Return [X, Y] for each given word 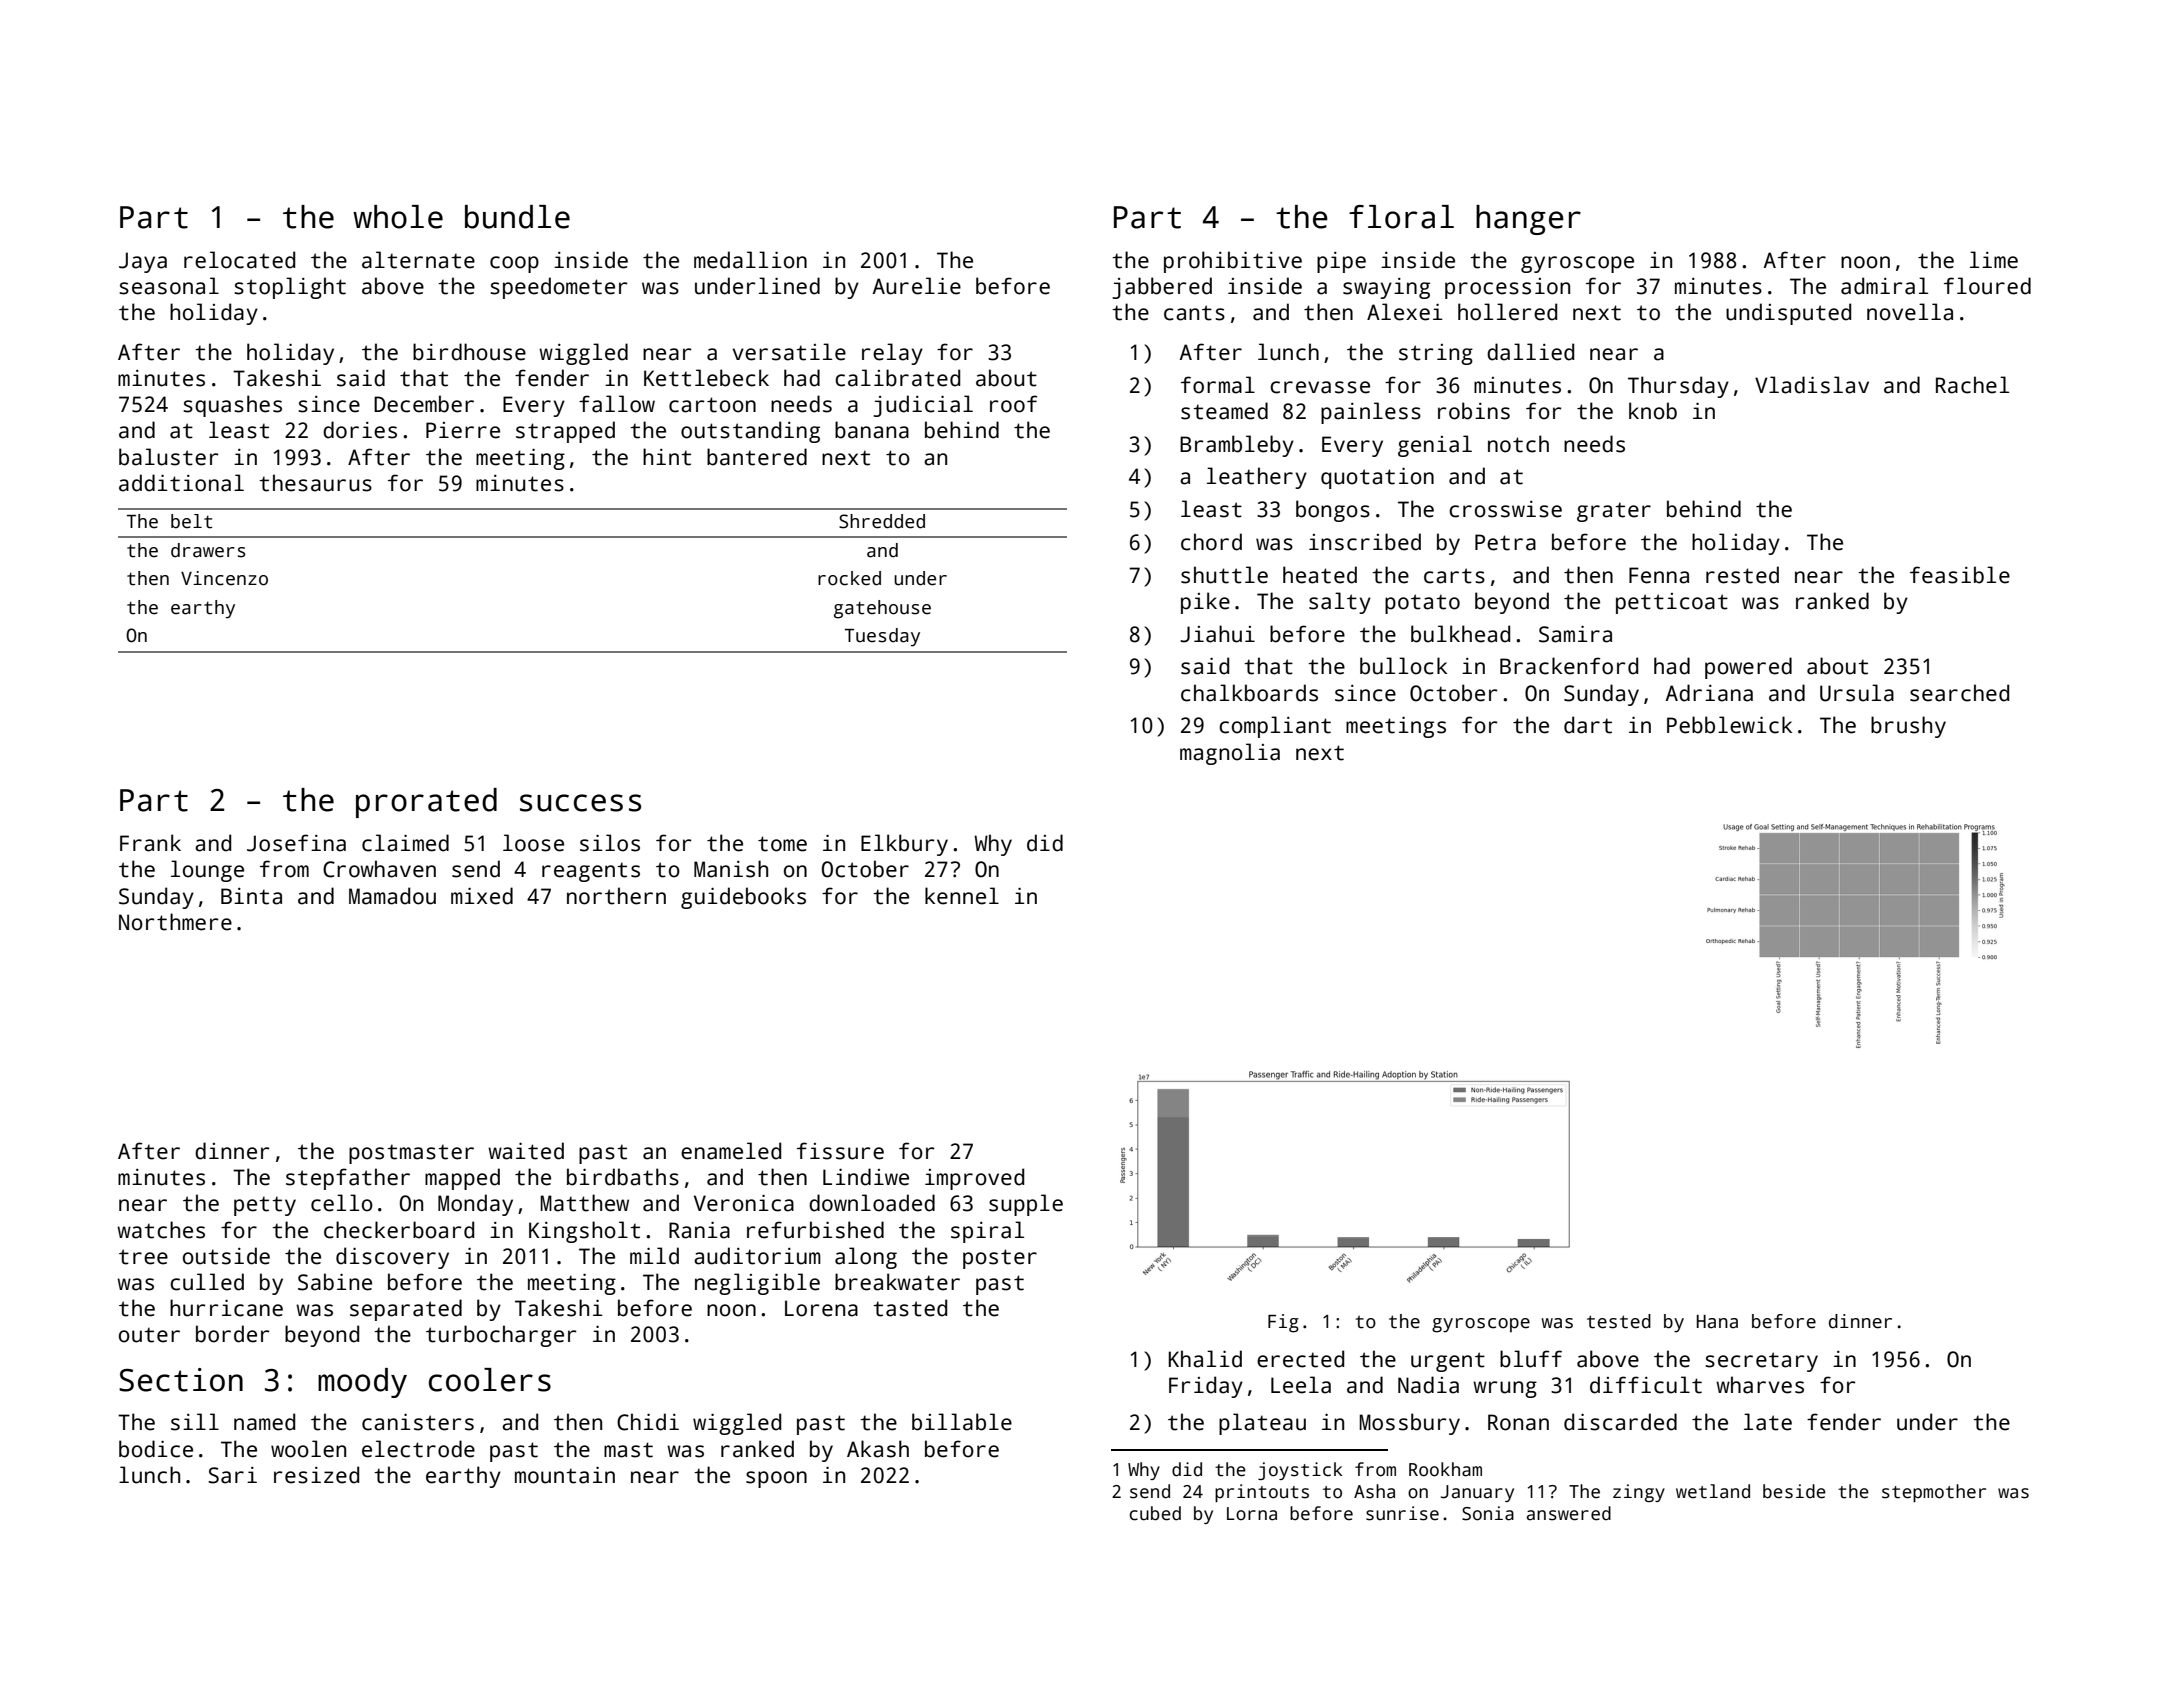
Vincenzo [224, 578]
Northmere [175, 922]
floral [1401, 217]
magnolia [1230, 754]
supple [1026, 1205]
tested [1619, 1321]
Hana [1717, 1322]
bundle [517, 217]
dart [1588, 725]
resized [316, 1475]
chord [1211, 542]
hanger [1528, 220]
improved [974, 1179]
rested [1742, 575]
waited [526, 1151]
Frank [150, 843]
